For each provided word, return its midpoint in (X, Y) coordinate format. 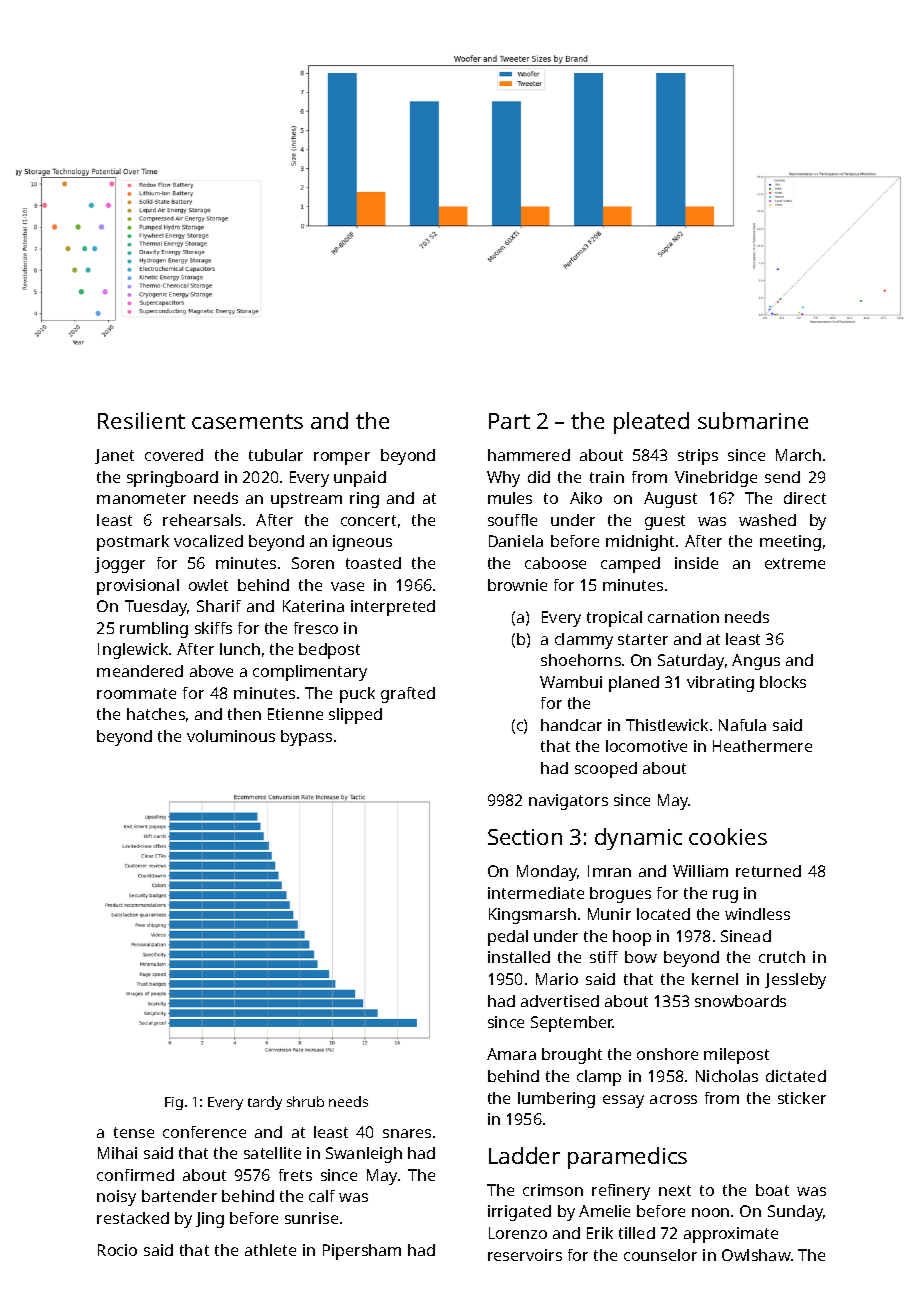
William (700, 871)
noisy (116, 1198)
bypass (306, 738)
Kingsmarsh (532, 916)
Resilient (141, 420)
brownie (517, 585)
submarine (753, 420)
